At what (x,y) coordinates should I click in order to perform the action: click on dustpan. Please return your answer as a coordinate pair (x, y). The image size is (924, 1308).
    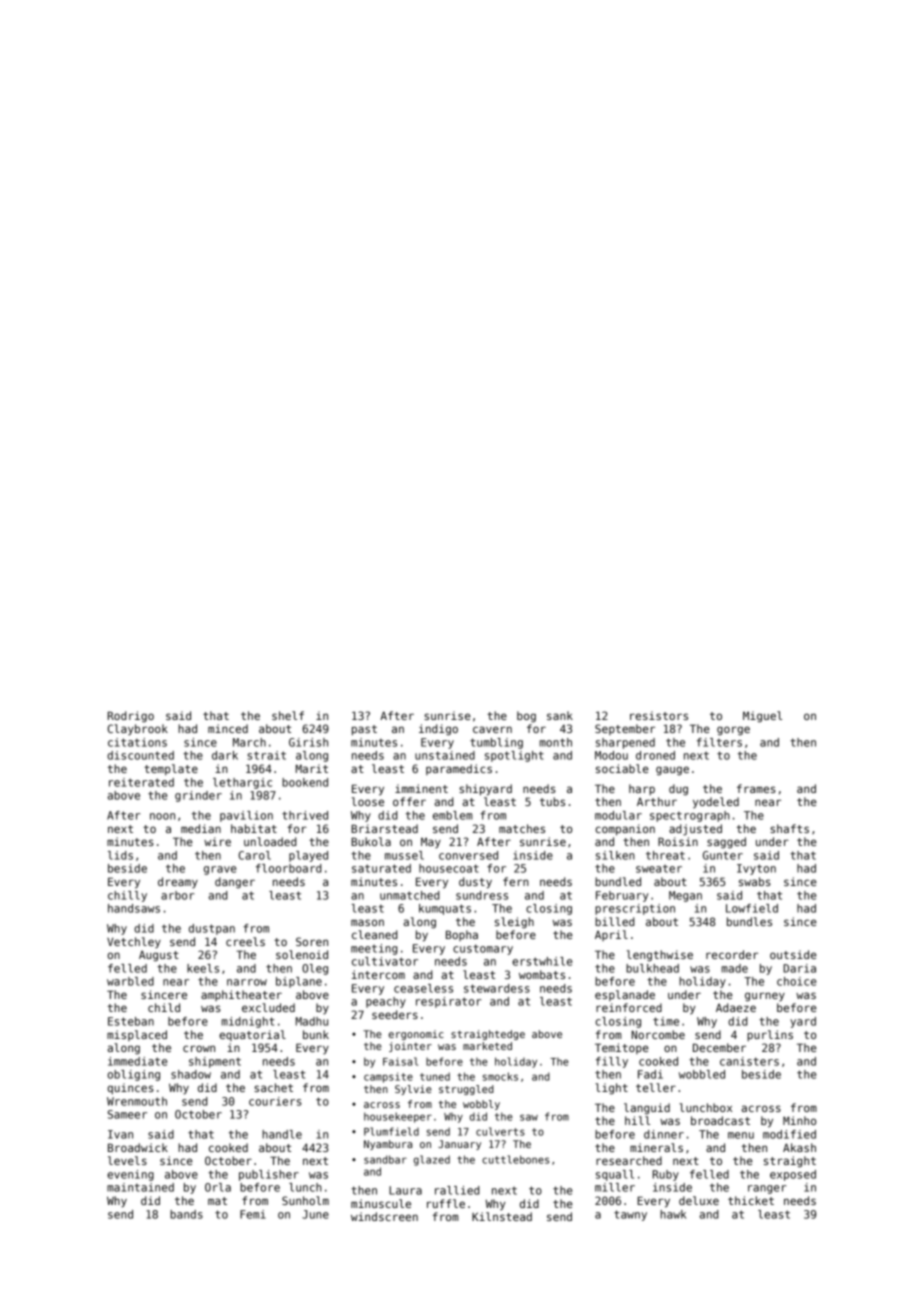
    Looking at the image, I should click on (212, 929).
